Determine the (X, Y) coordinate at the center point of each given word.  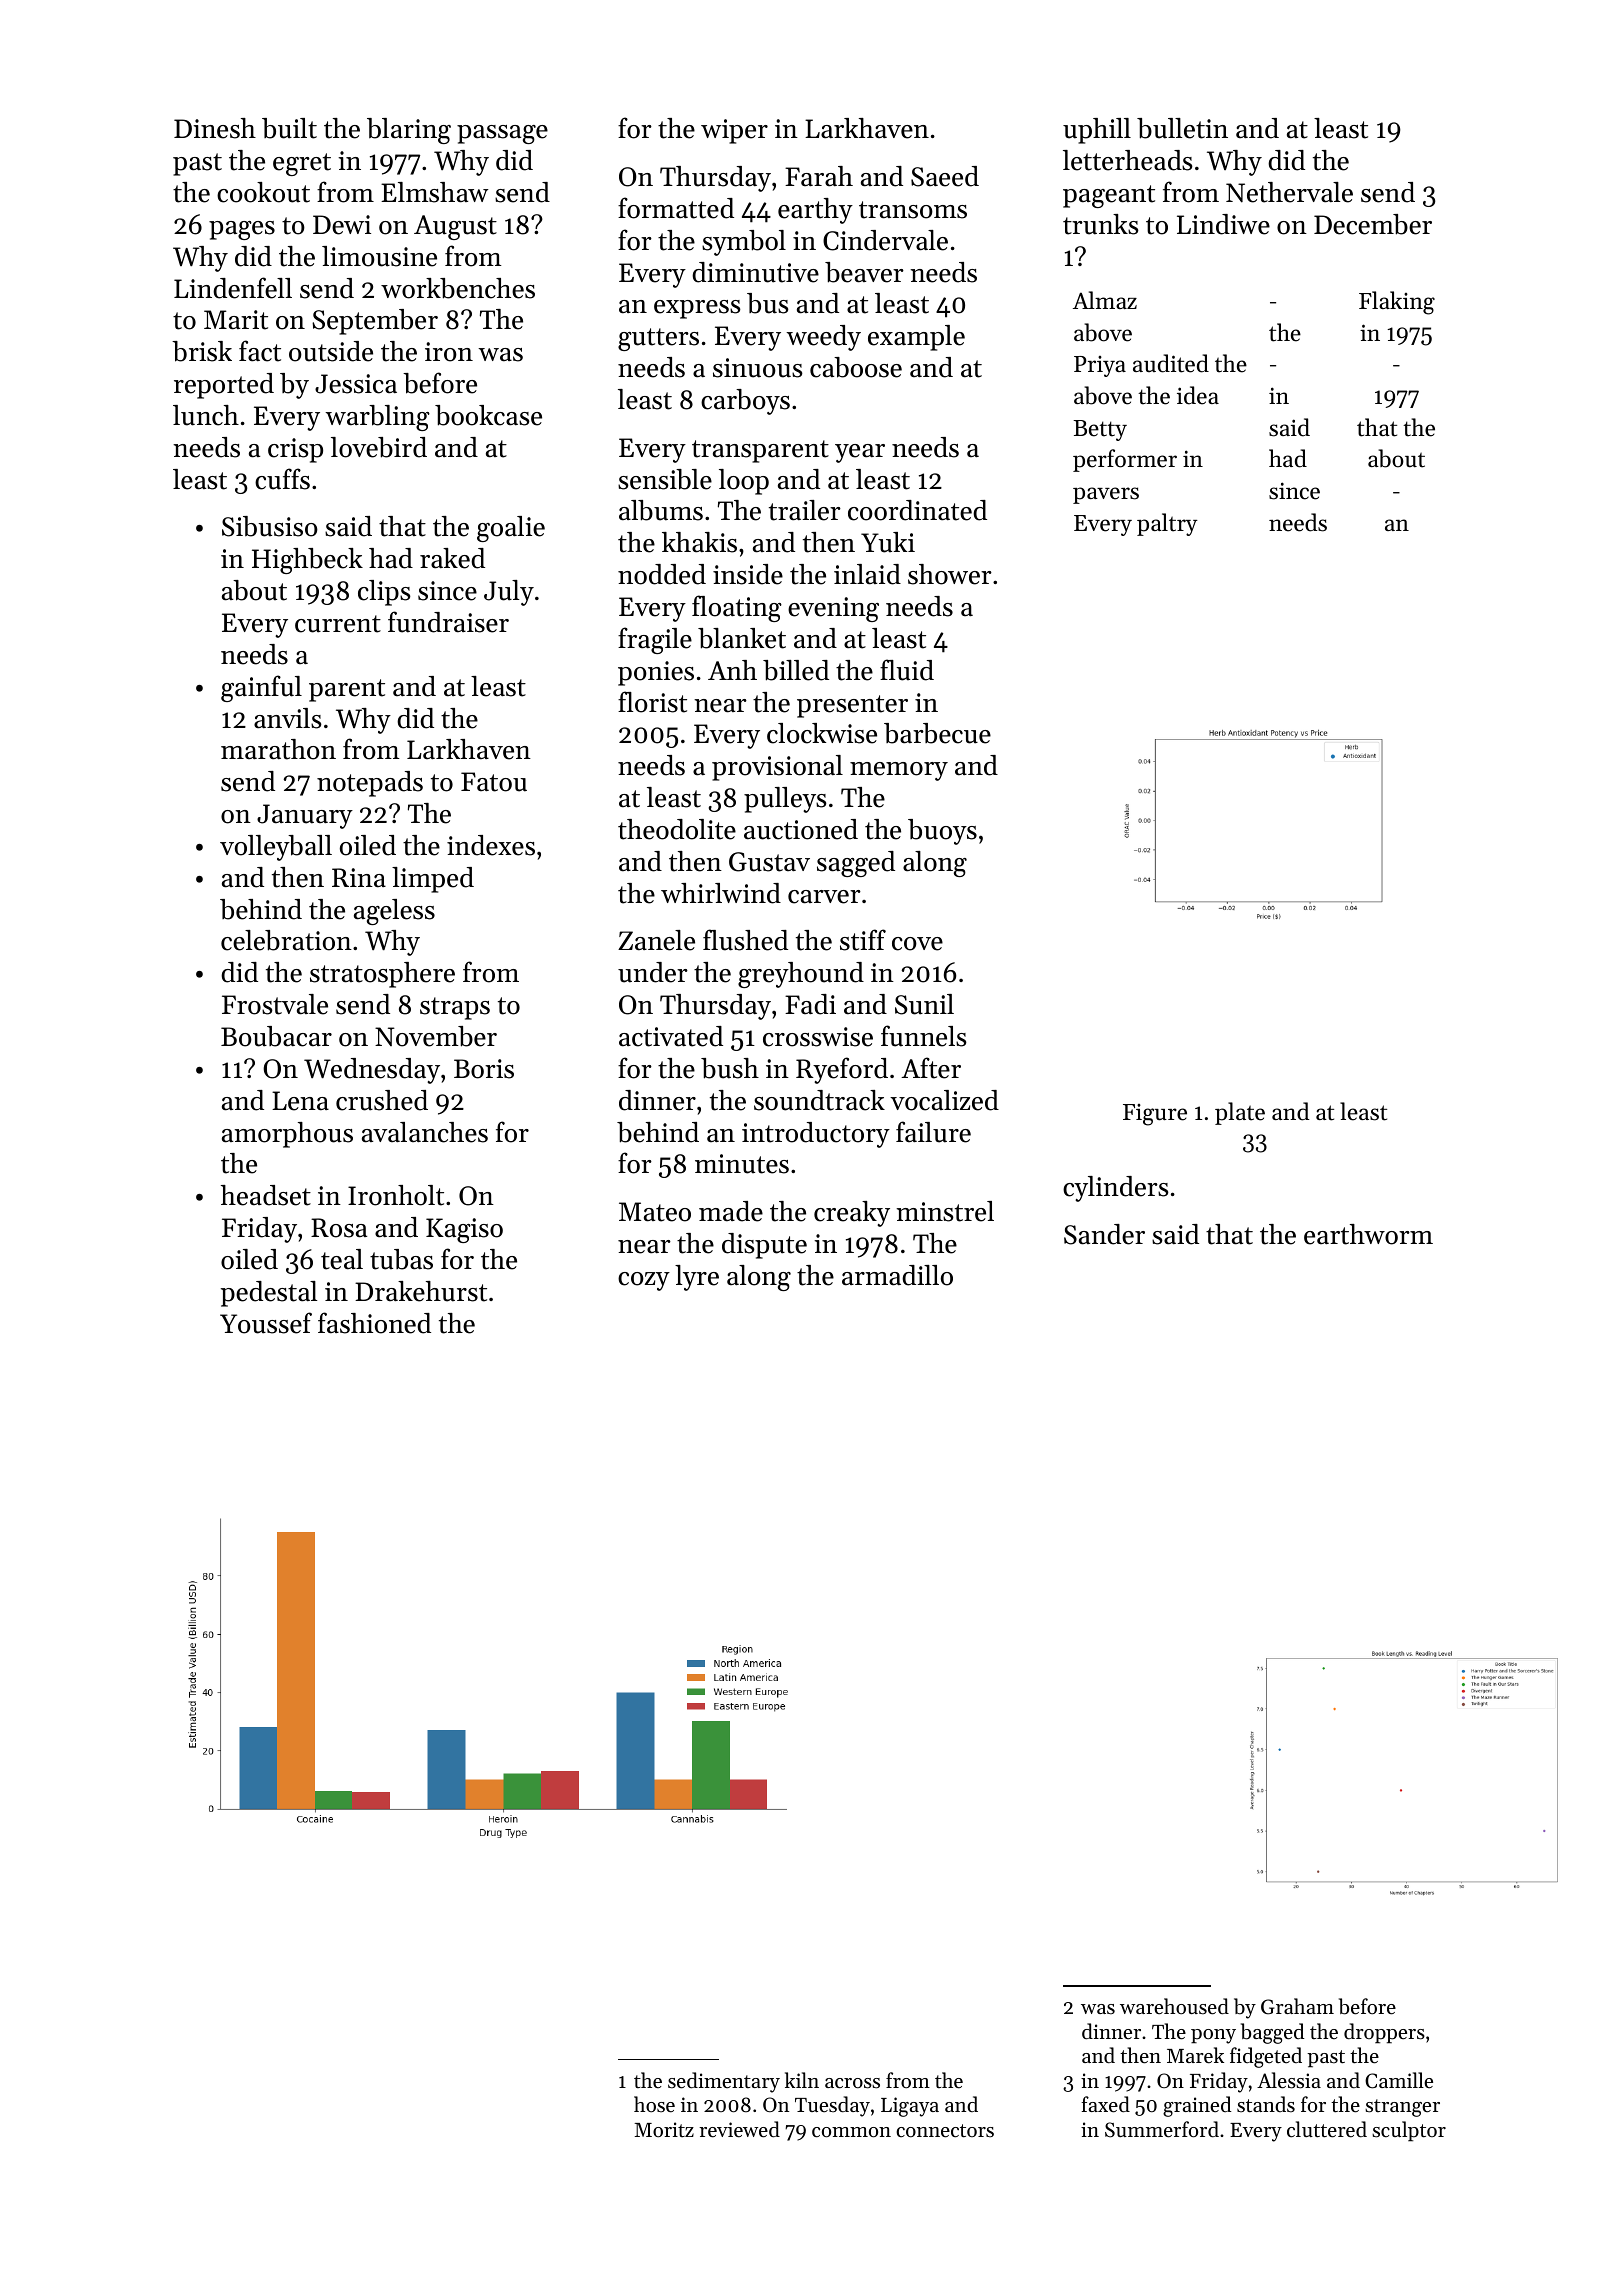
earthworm (1368, 1234)
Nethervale (1289, 192)
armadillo (897, 1275)
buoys (942, 832)
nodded (662, 574)
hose (654, 2104)
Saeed (945, 176)
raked (452, 558)
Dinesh (215, 128)
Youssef (266, 1323)
